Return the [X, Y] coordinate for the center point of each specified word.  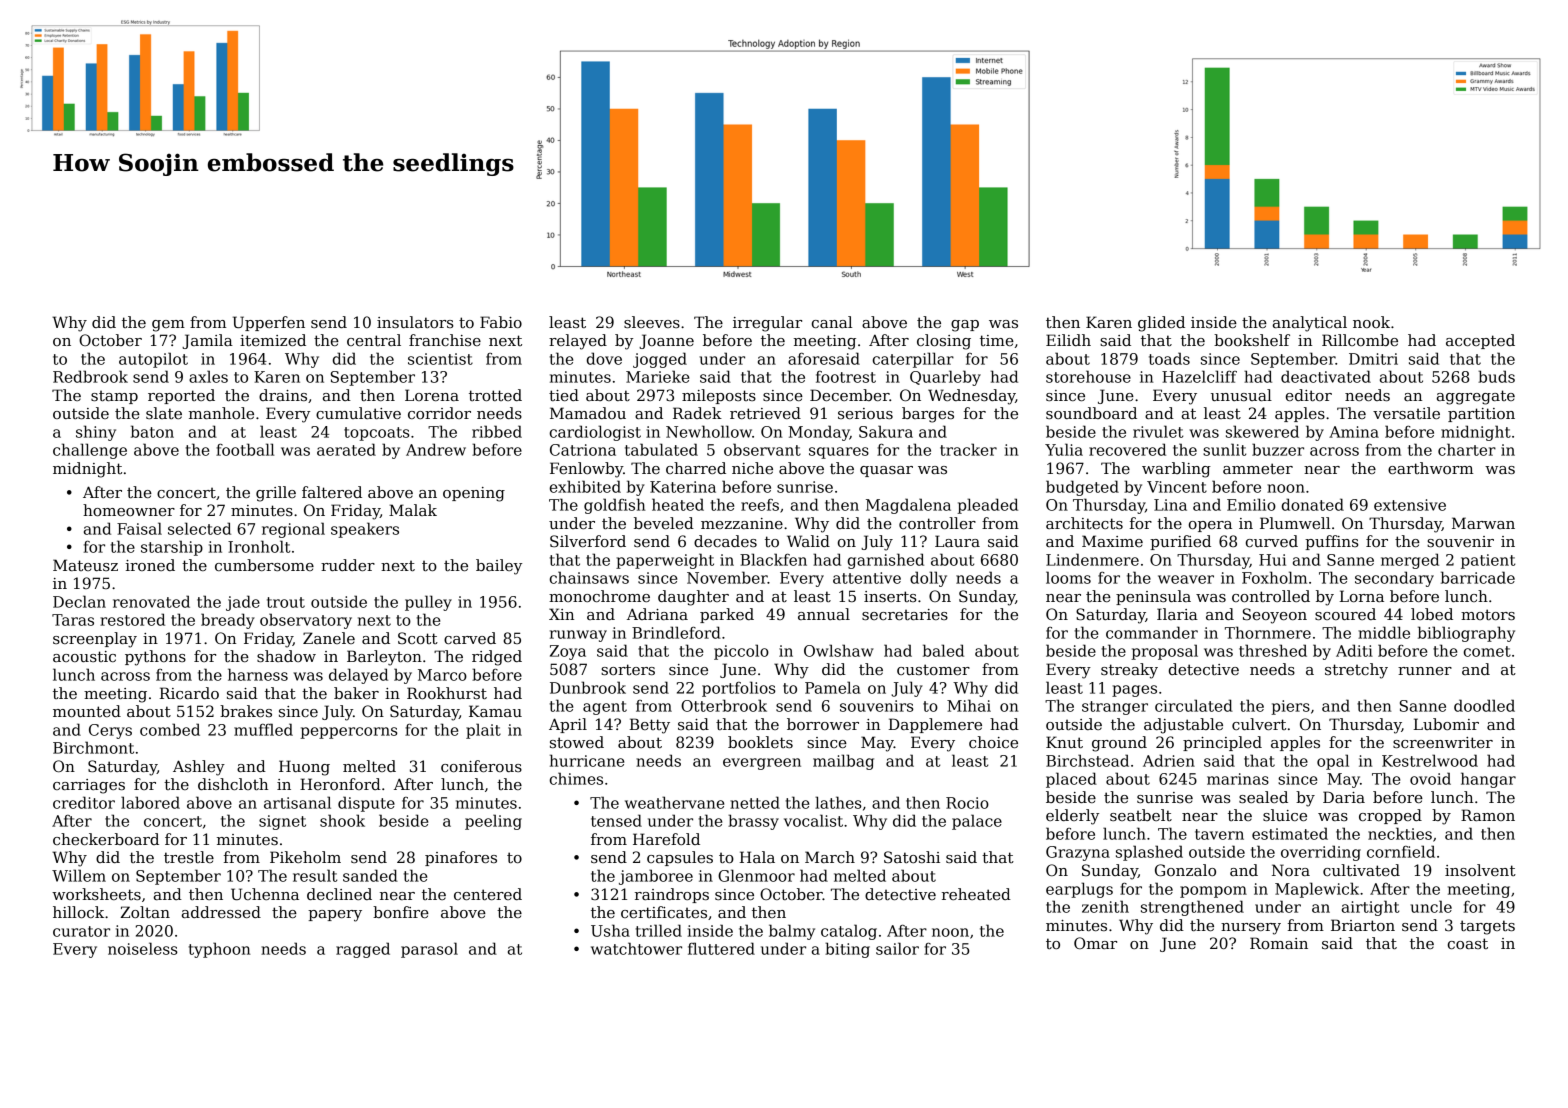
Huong [304, 768]
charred [696, 468]
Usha [610, 930]
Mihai [969, 705]
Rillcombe [1360, 340]
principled [1222, 743]
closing [944, 342]
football [245, 449]
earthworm [1430, 468]
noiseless [143, 948]
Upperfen [269, 323]
